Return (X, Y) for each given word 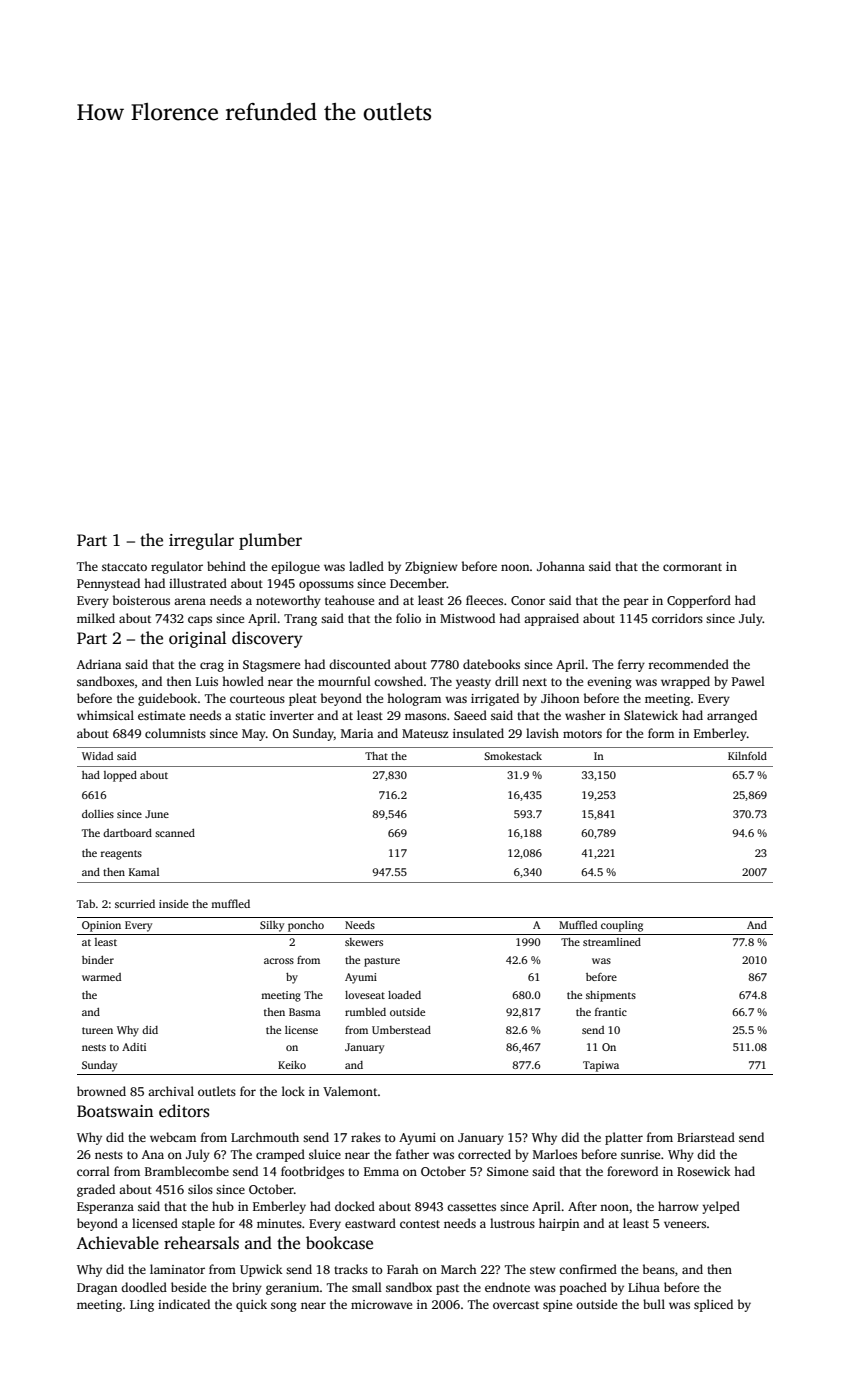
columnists (175, 733)
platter (624, 1138)
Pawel (748, 681)
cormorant (692, 567)
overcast (516, 1305)
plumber (270, 541)
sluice (325, 1154)
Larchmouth (265, 1137)
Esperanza (105, 1208)
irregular (201, 541)
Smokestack (513, 756)
